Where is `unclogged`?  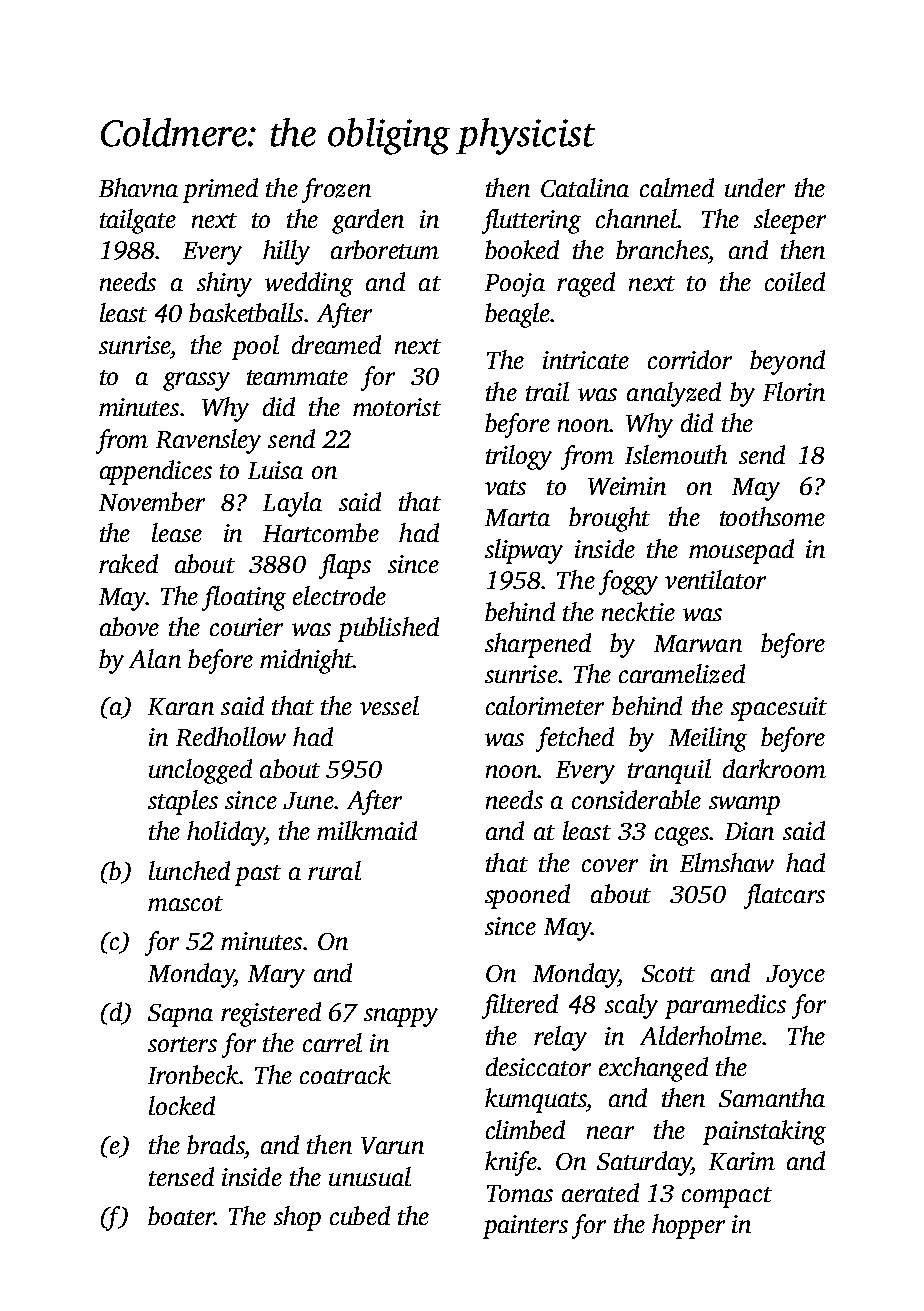
unclogged is located at coordinates (200, 771).
